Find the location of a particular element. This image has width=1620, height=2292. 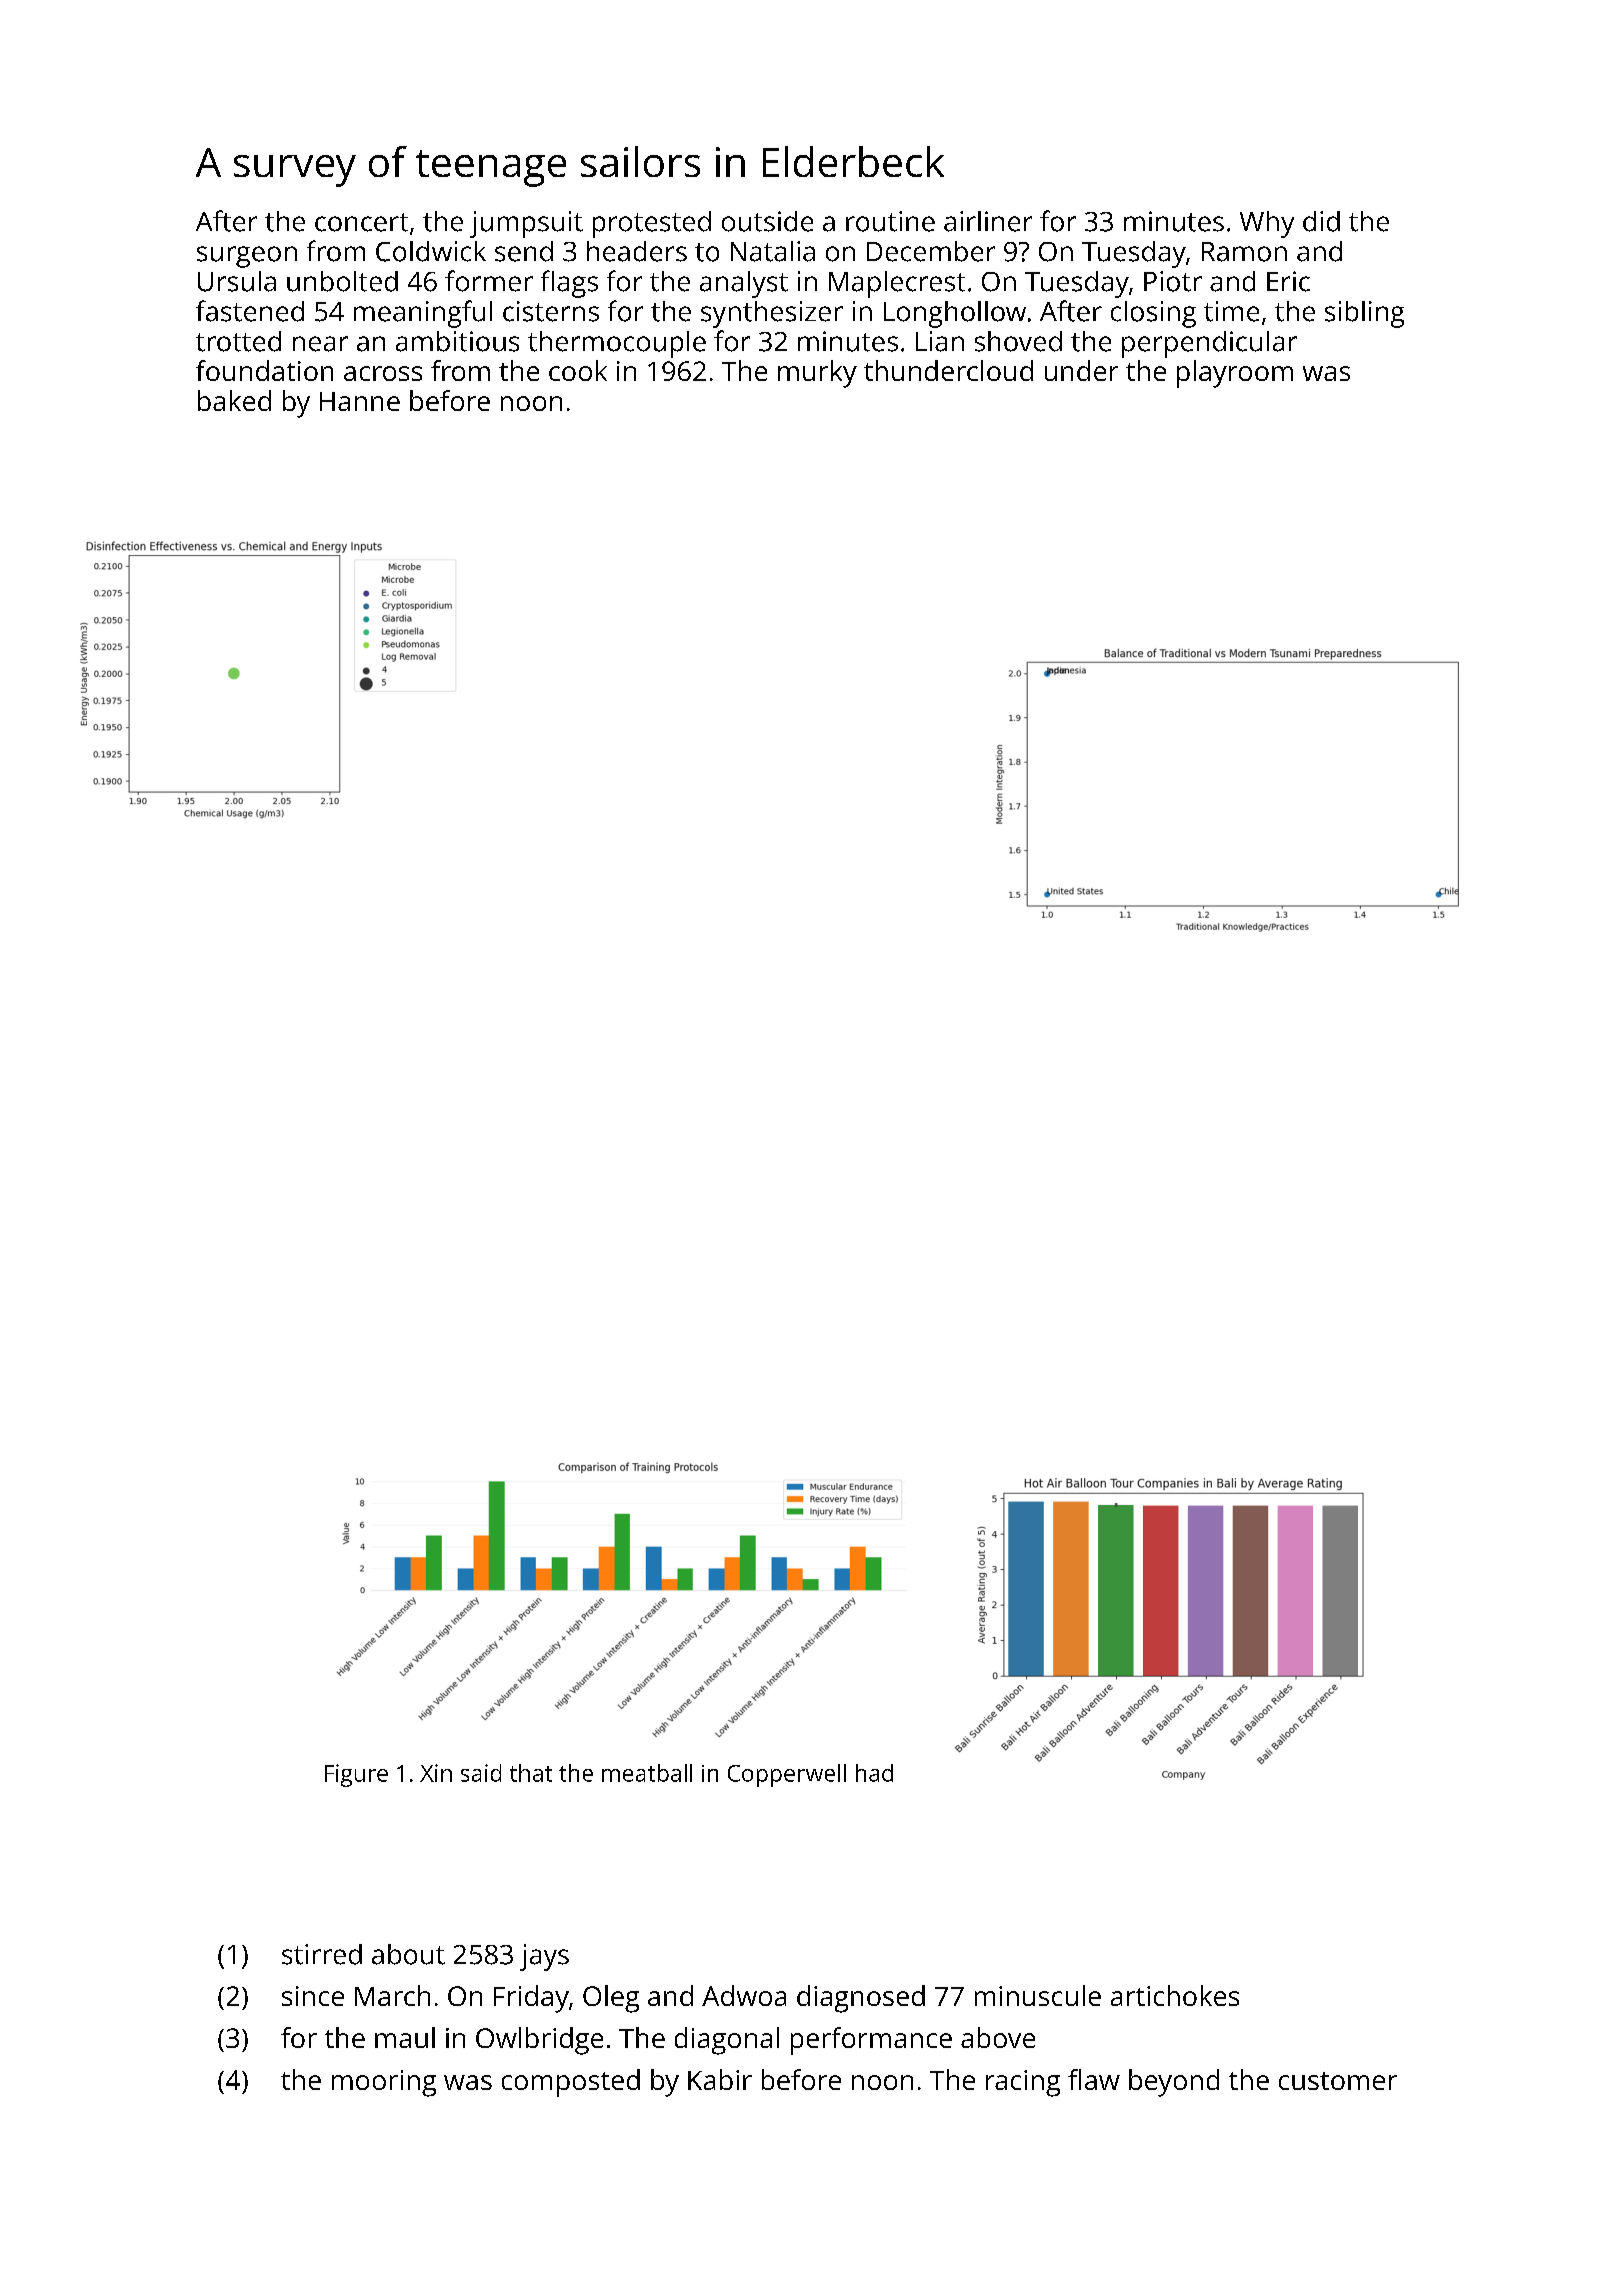

perpendicular is located at coordinates (1209, 344).
